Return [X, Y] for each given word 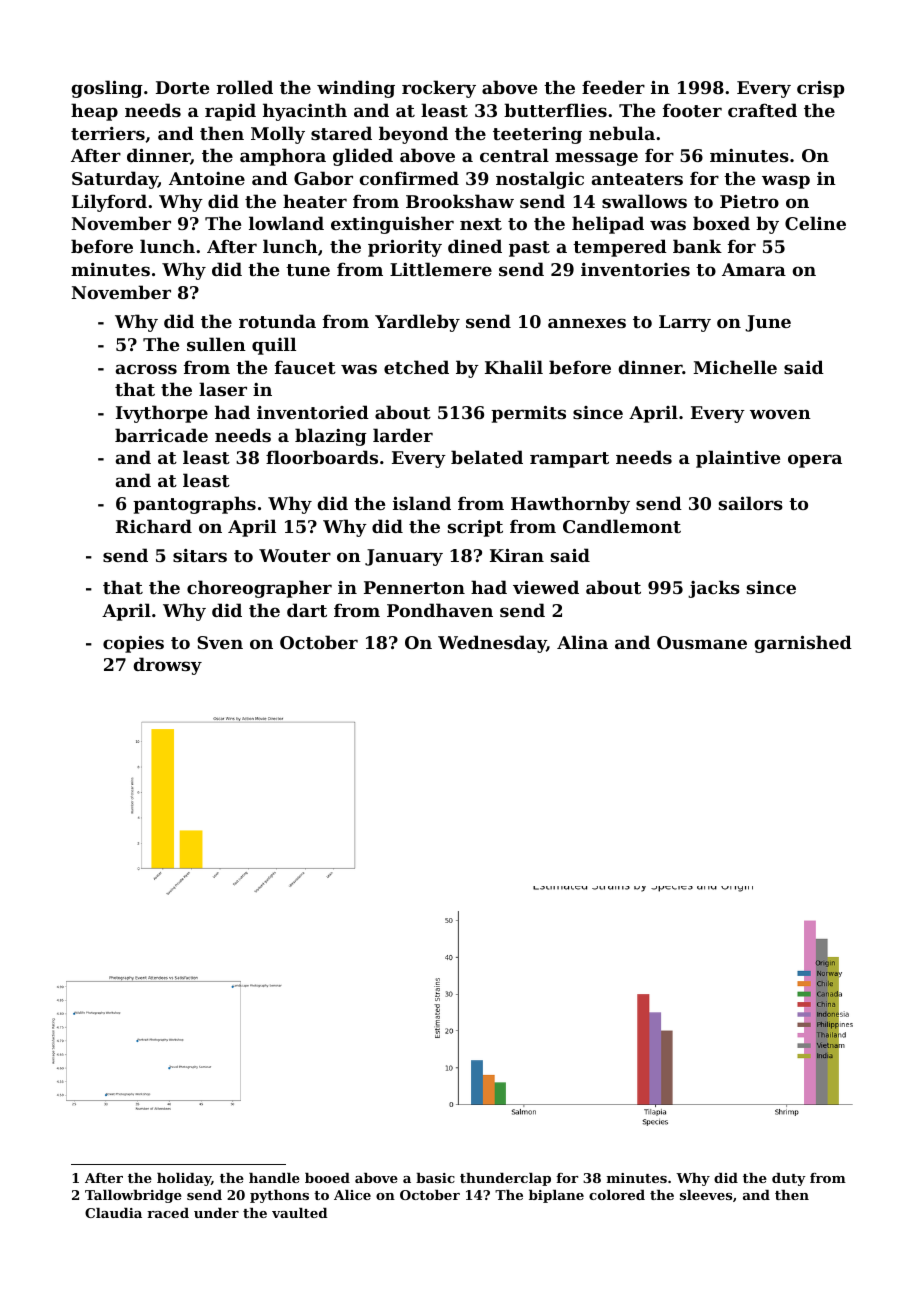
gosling [107, 89]
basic [435, 1178]
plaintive [738, 459]
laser [223, 389]
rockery [439, 89]
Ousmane [702, 642]
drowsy [167, 666]
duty [789, 1179]
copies [133, 644]
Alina [582, 642]
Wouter [295, 555]
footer [692, 110]
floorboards [322, 457]
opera [815, 461]
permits [528, 414]
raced [168, 1213]
